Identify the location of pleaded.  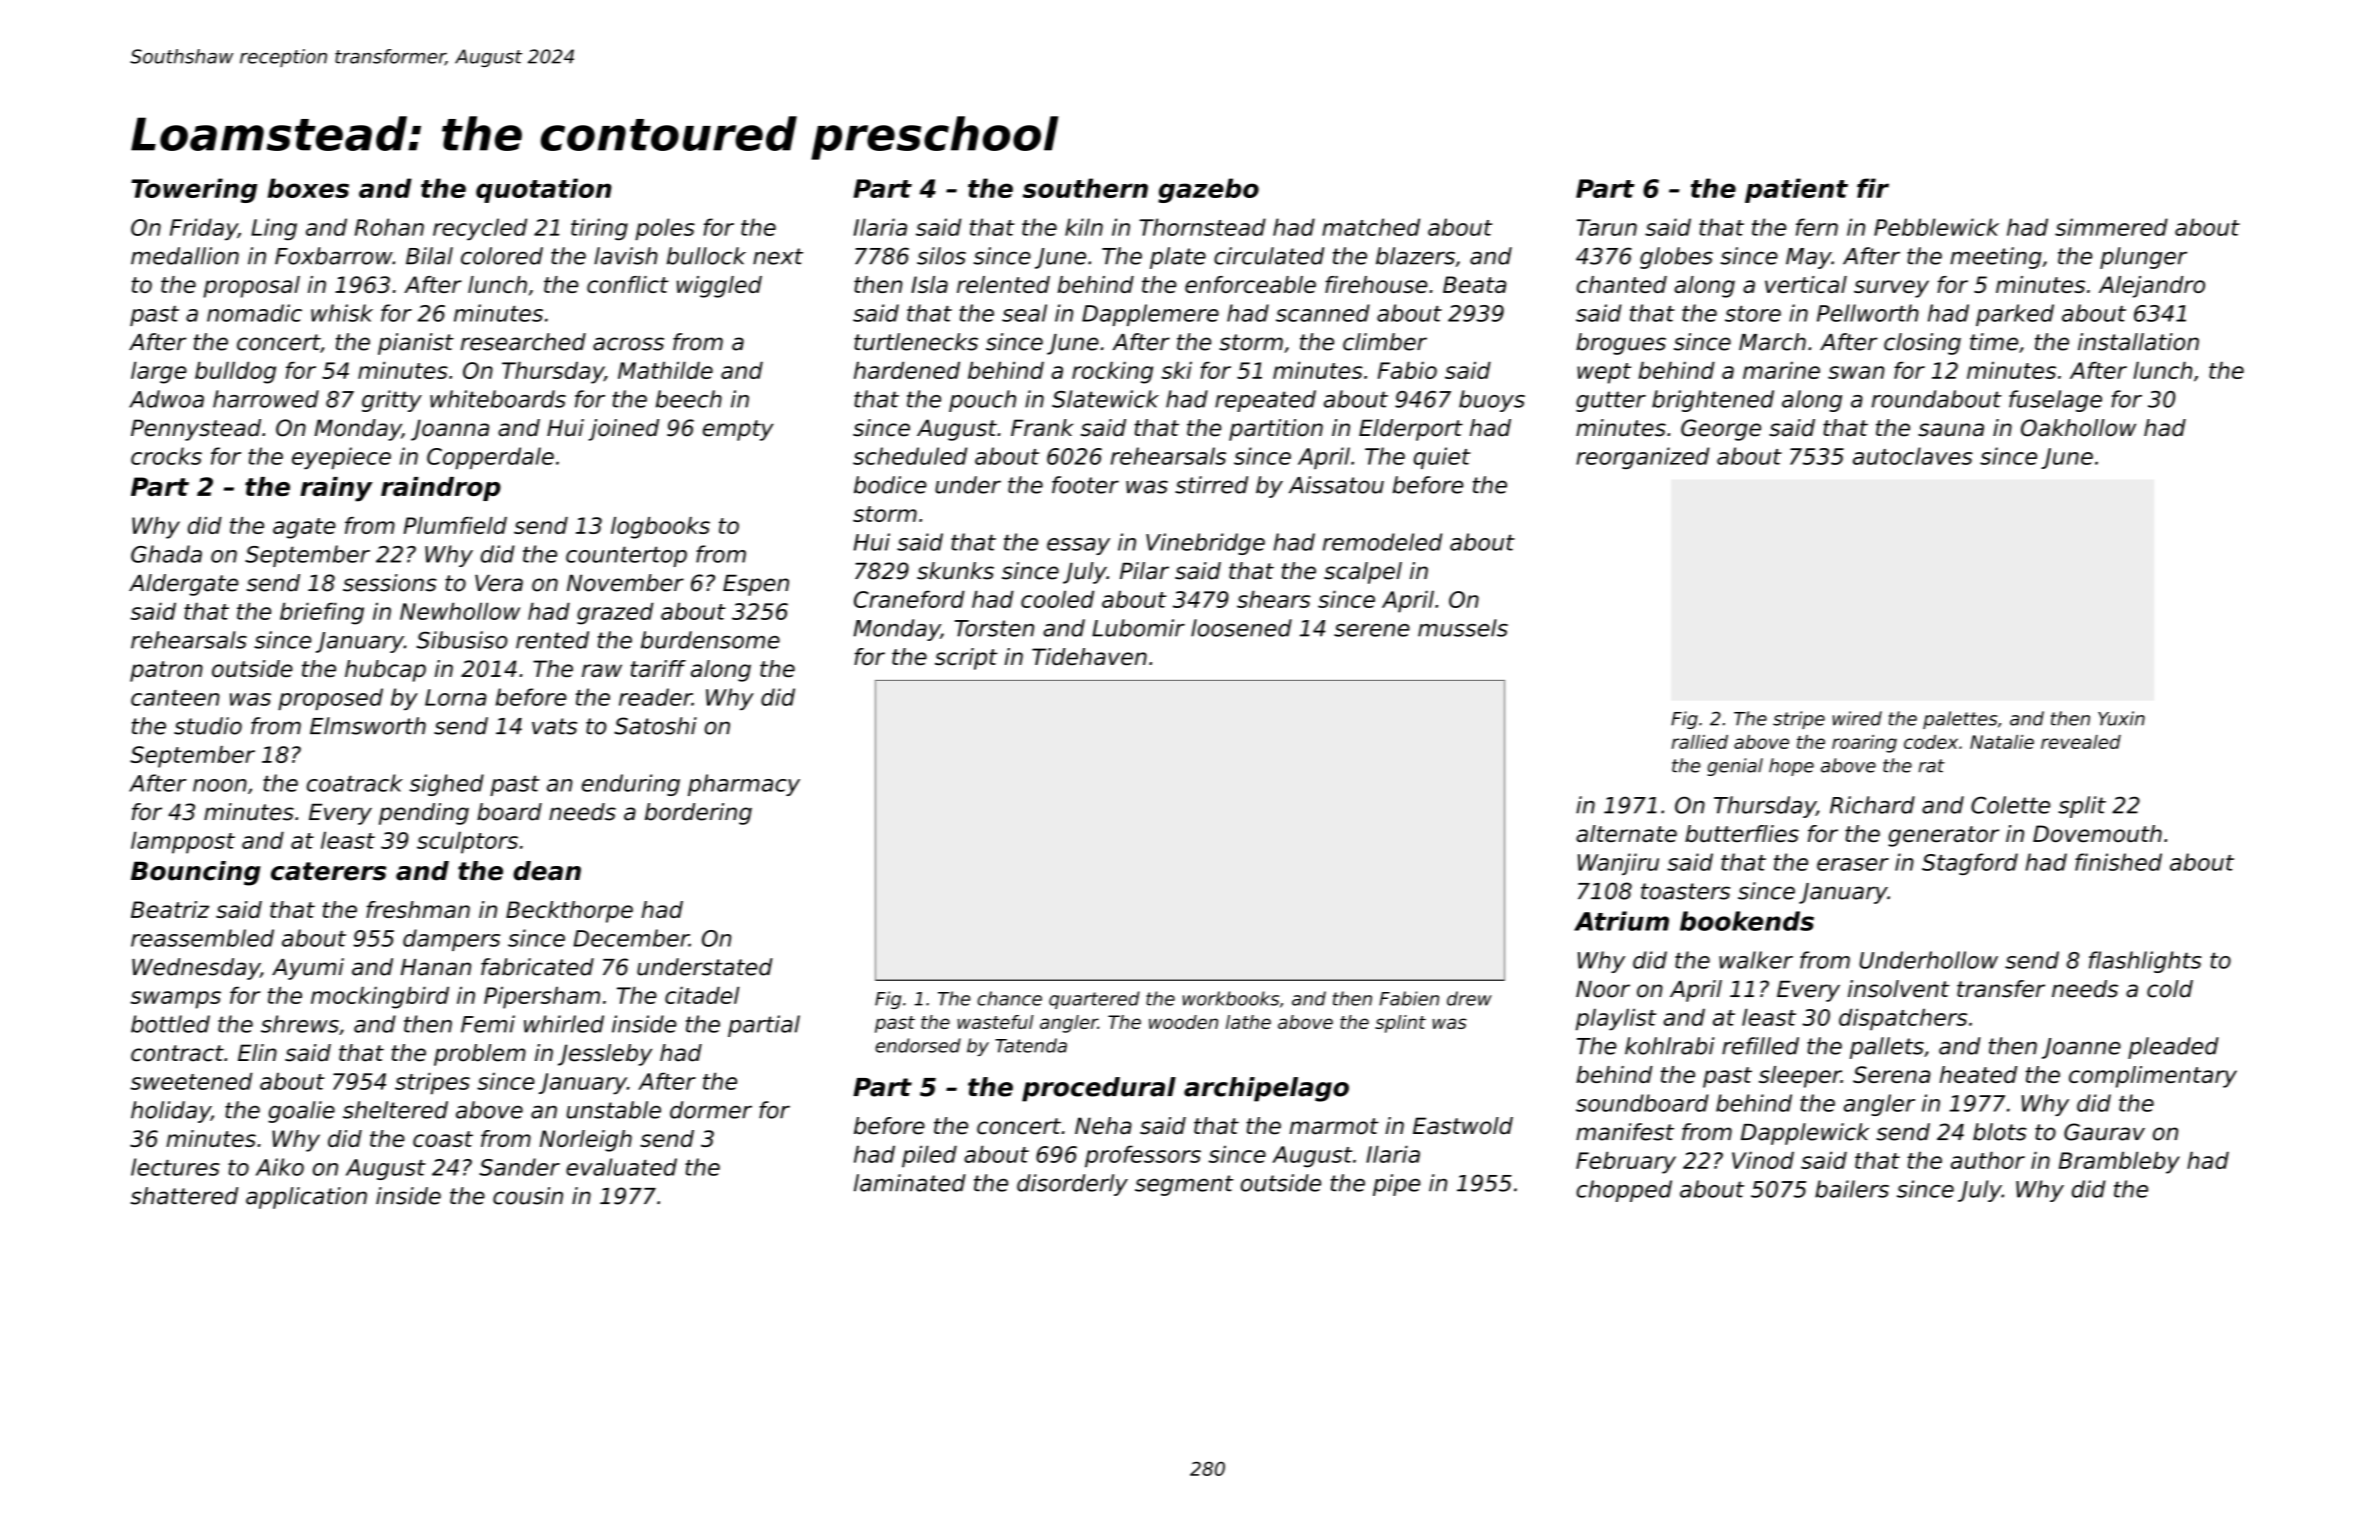
(2173, 1048).
